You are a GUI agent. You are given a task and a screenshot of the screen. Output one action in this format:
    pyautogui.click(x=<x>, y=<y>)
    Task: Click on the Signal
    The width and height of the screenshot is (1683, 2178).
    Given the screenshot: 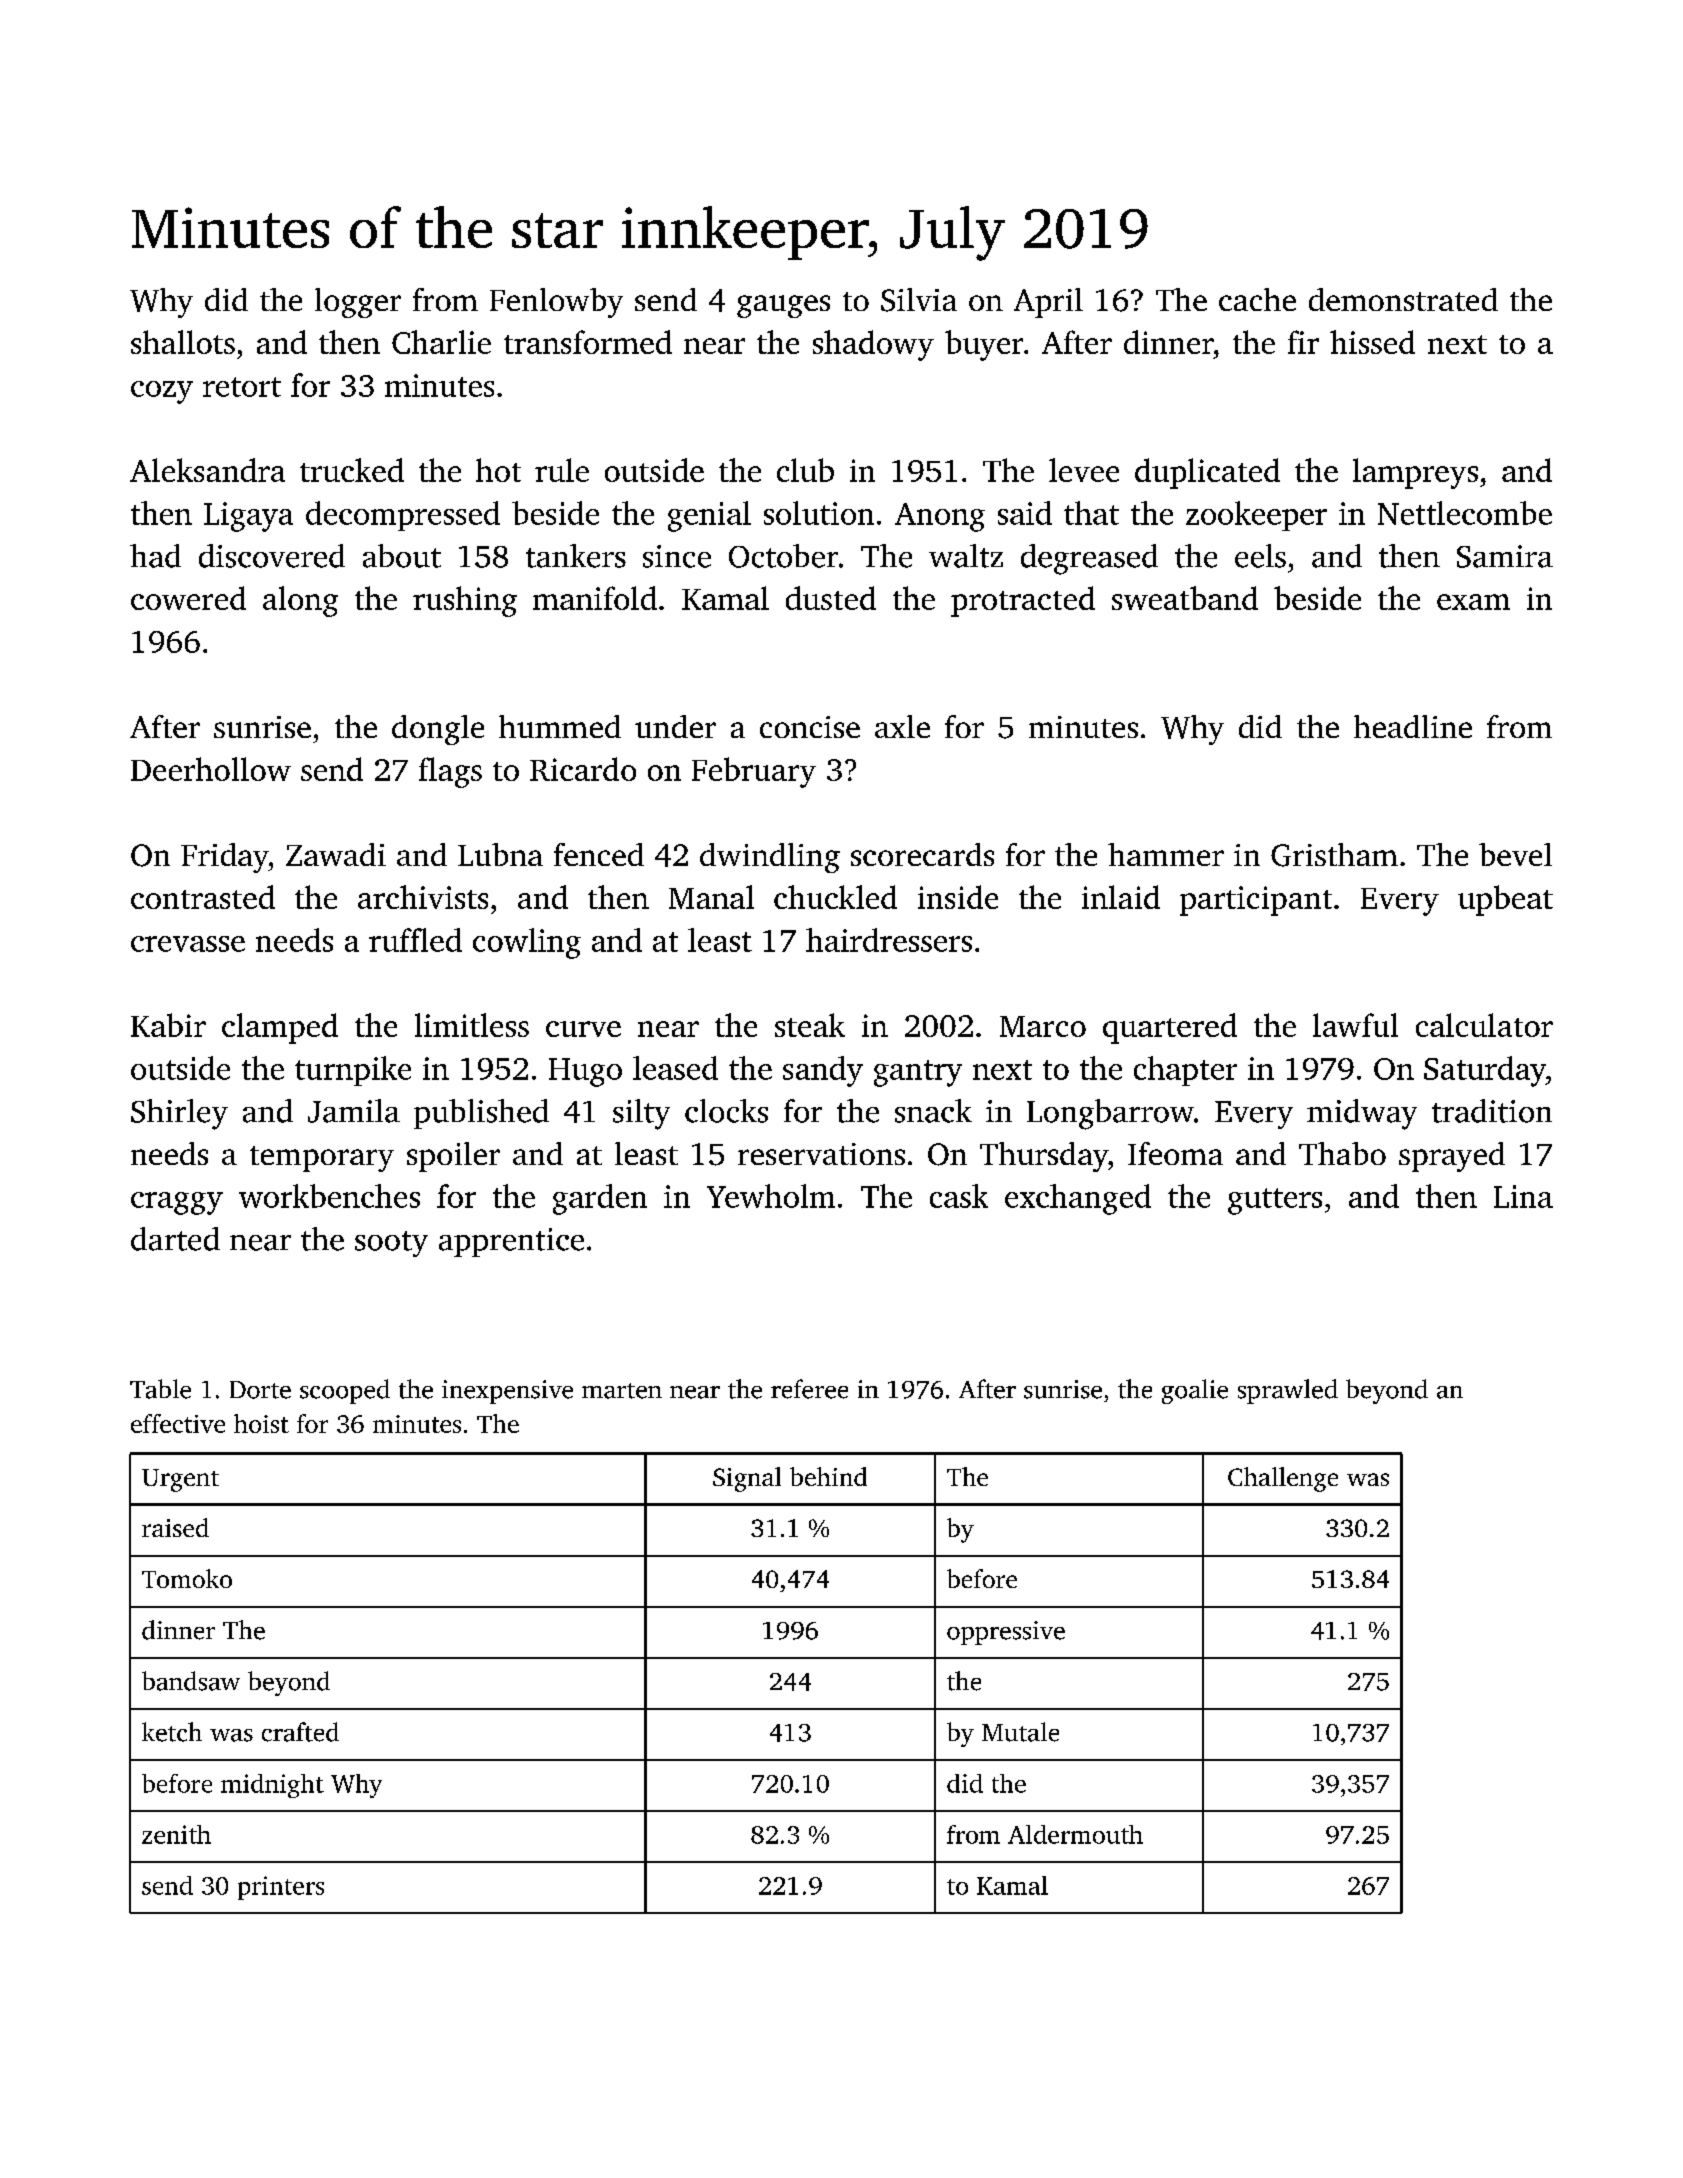 What is the action you would take?
    pyautogui.click(x=747, y=1479)
